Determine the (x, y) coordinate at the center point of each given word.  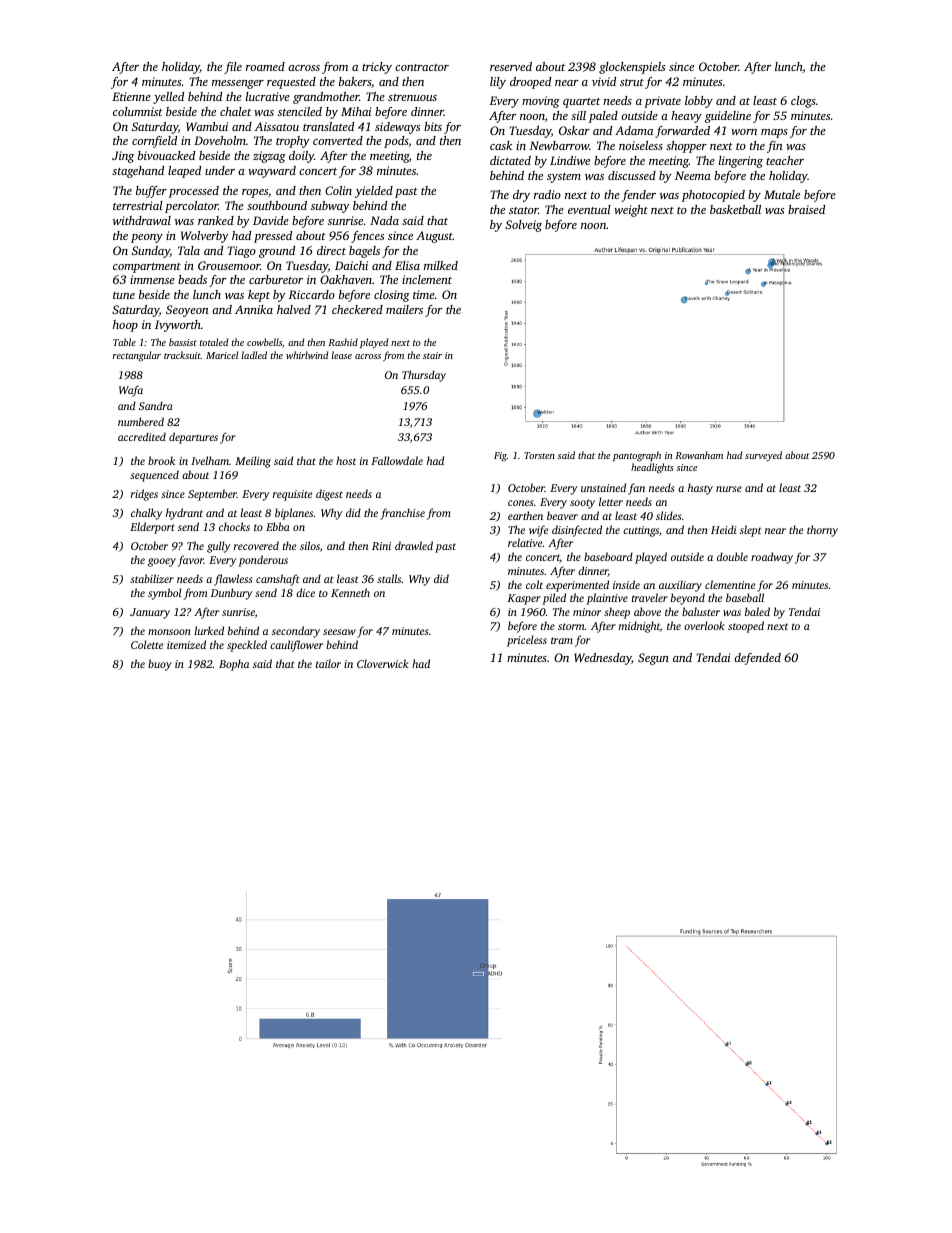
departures (193, 438)
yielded (374, 192)
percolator (191, 207)
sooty (582, 504)
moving (541, 102)
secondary (296, 632)
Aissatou (277, 126)
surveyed (763, 456)
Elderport (152, 528)
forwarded (682, 132)
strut (632, 82)
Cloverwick (383, 663)
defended (757, 659)
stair (432, 355)
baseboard (608, 556)
